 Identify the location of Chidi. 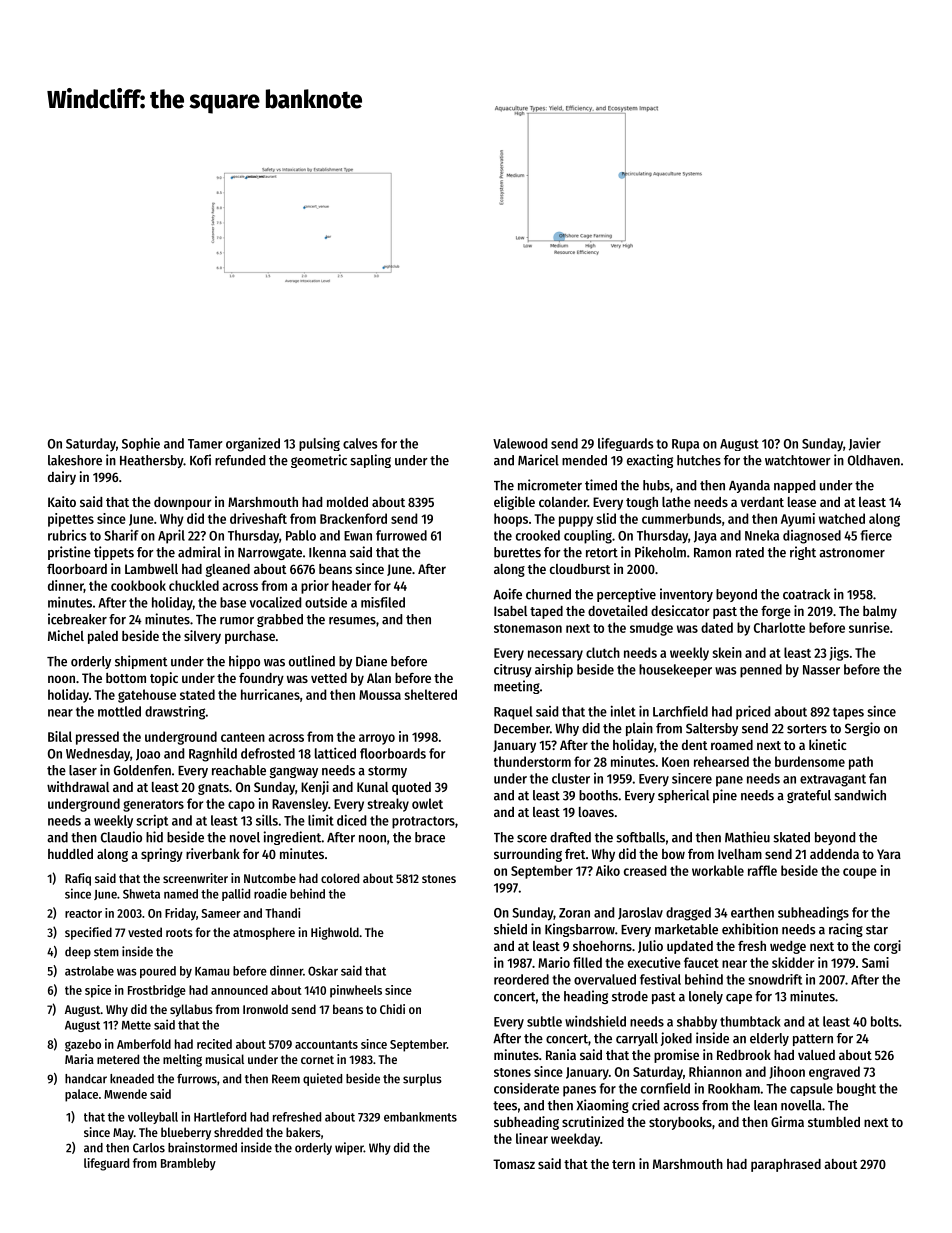
(392, 1009).
